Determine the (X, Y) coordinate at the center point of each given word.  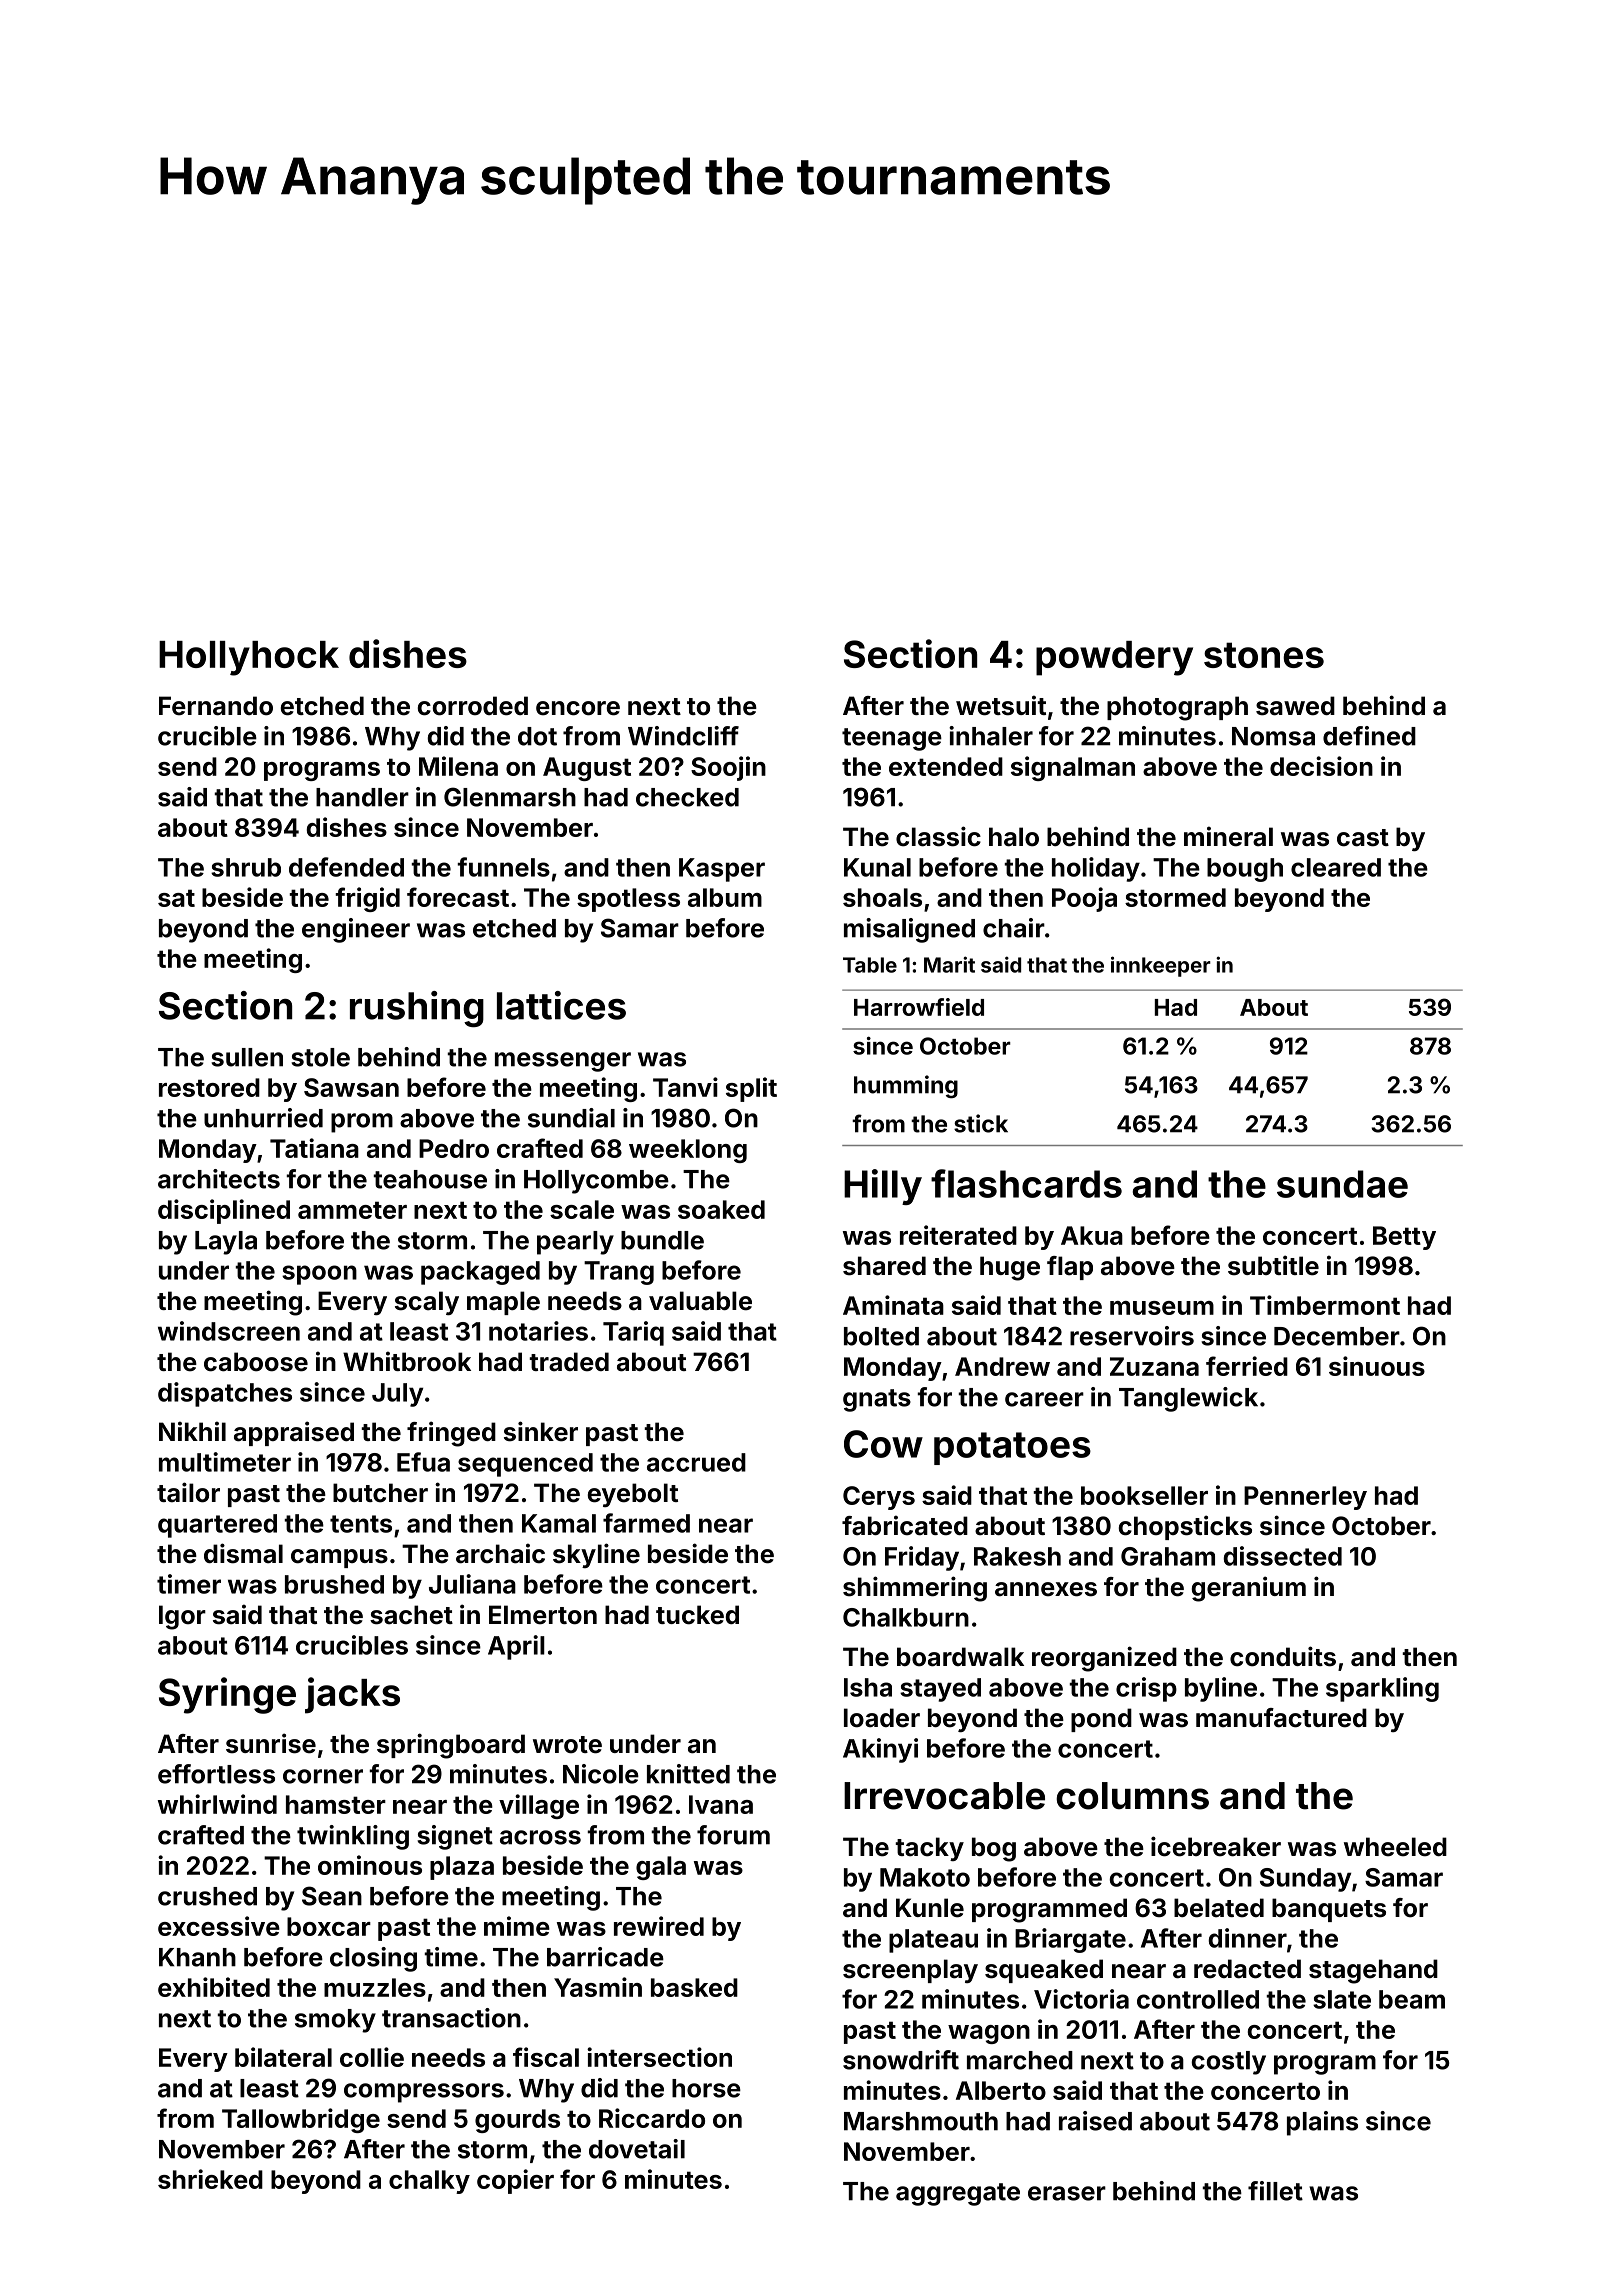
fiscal (546, 2057)
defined (1369, 736)
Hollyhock (249, 658)
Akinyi (880, 1750)
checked (687, 797)
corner (323, 1776)
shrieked (210, 2179)
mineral (1228, 836)
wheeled (1395, 1847)
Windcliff (683, 736)
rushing (417, 1009)
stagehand (1373, 1971)
